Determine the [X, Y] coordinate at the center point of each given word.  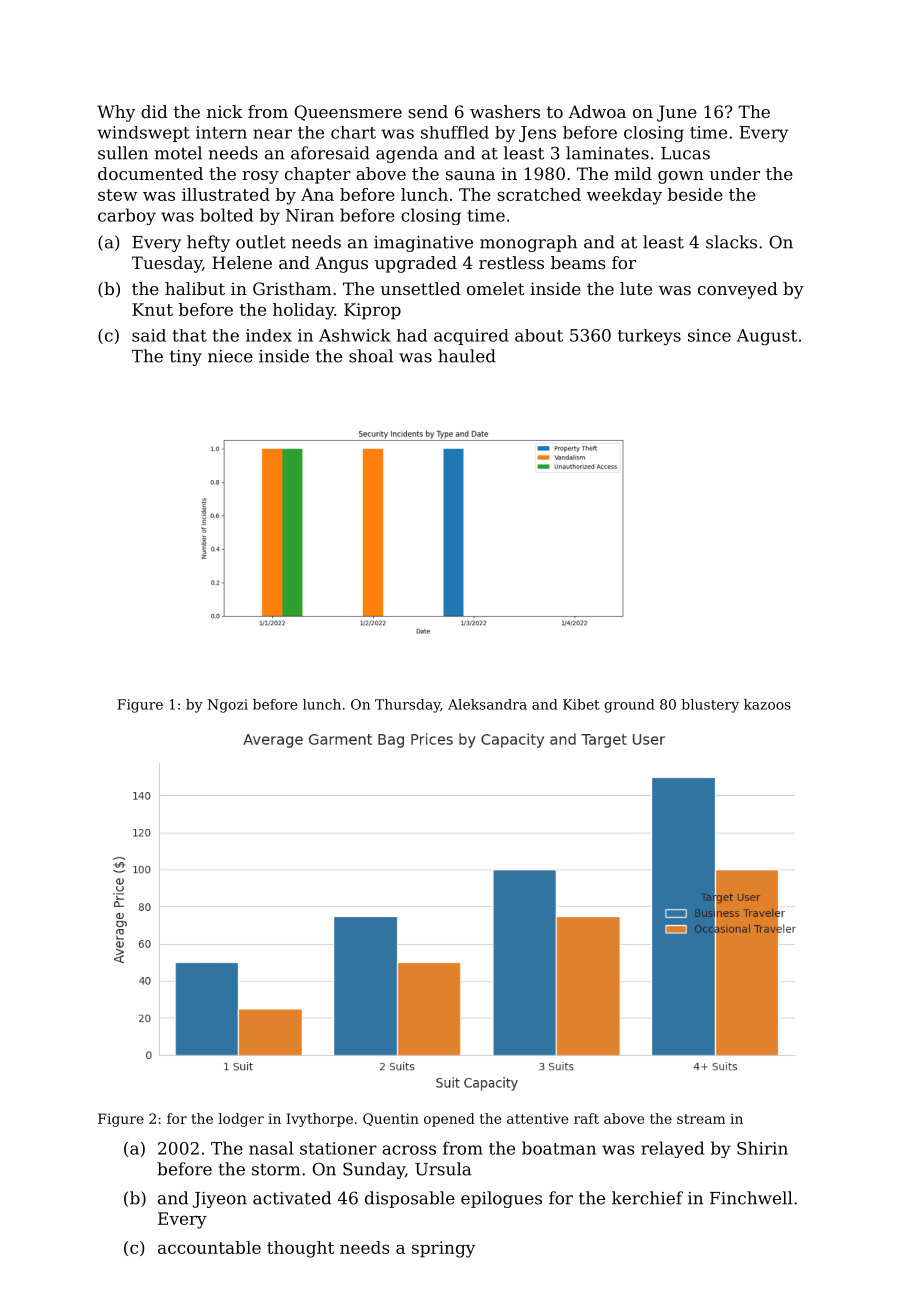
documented [150, 173]
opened [449, 1120]
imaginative [423, 244]
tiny [186, 358]
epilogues [501, 1199]
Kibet [581, 704]
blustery [710, 706]
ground [629, 706]
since [709, 335]
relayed [672, 1149]
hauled [467, 356]
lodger [241, 1120]
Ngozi [228, 706]
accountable [209, 1247]
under [735, 173]
